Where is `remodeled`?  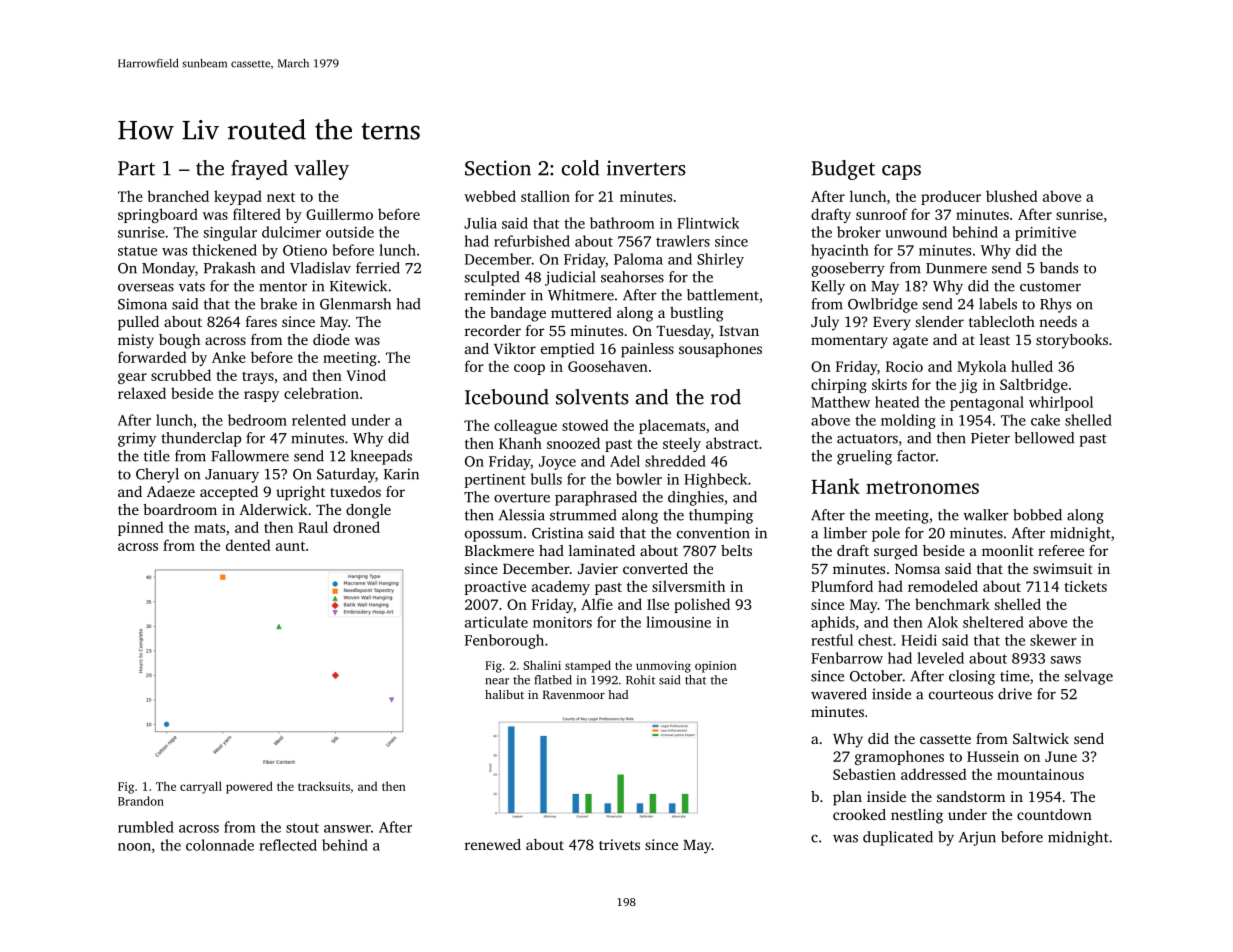 remodeled is located at coordinates (943, 586).
